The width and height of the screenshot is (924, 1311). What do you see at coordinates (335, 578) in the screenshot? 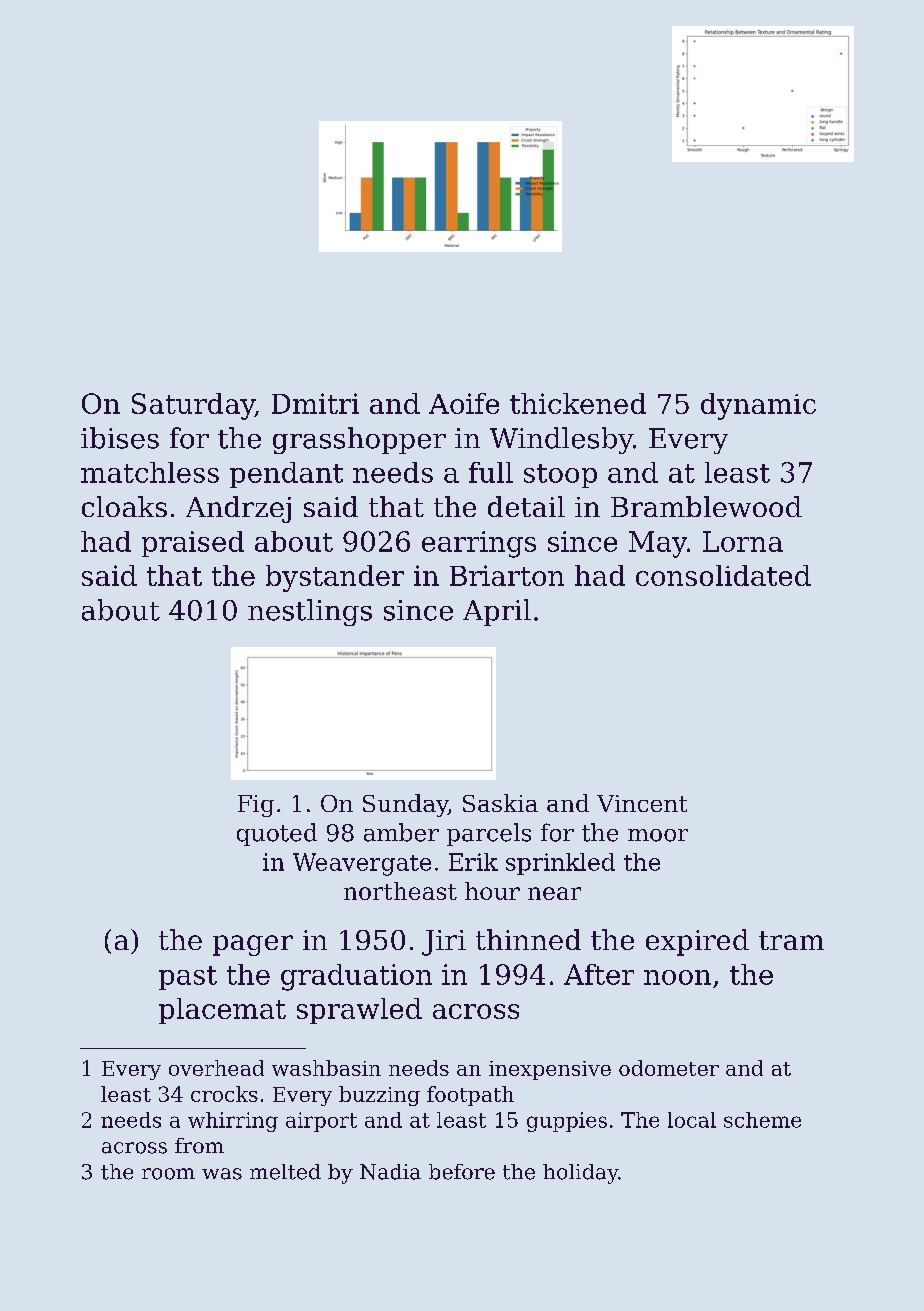
I see `bystander` at bounding box center [335, 578].
